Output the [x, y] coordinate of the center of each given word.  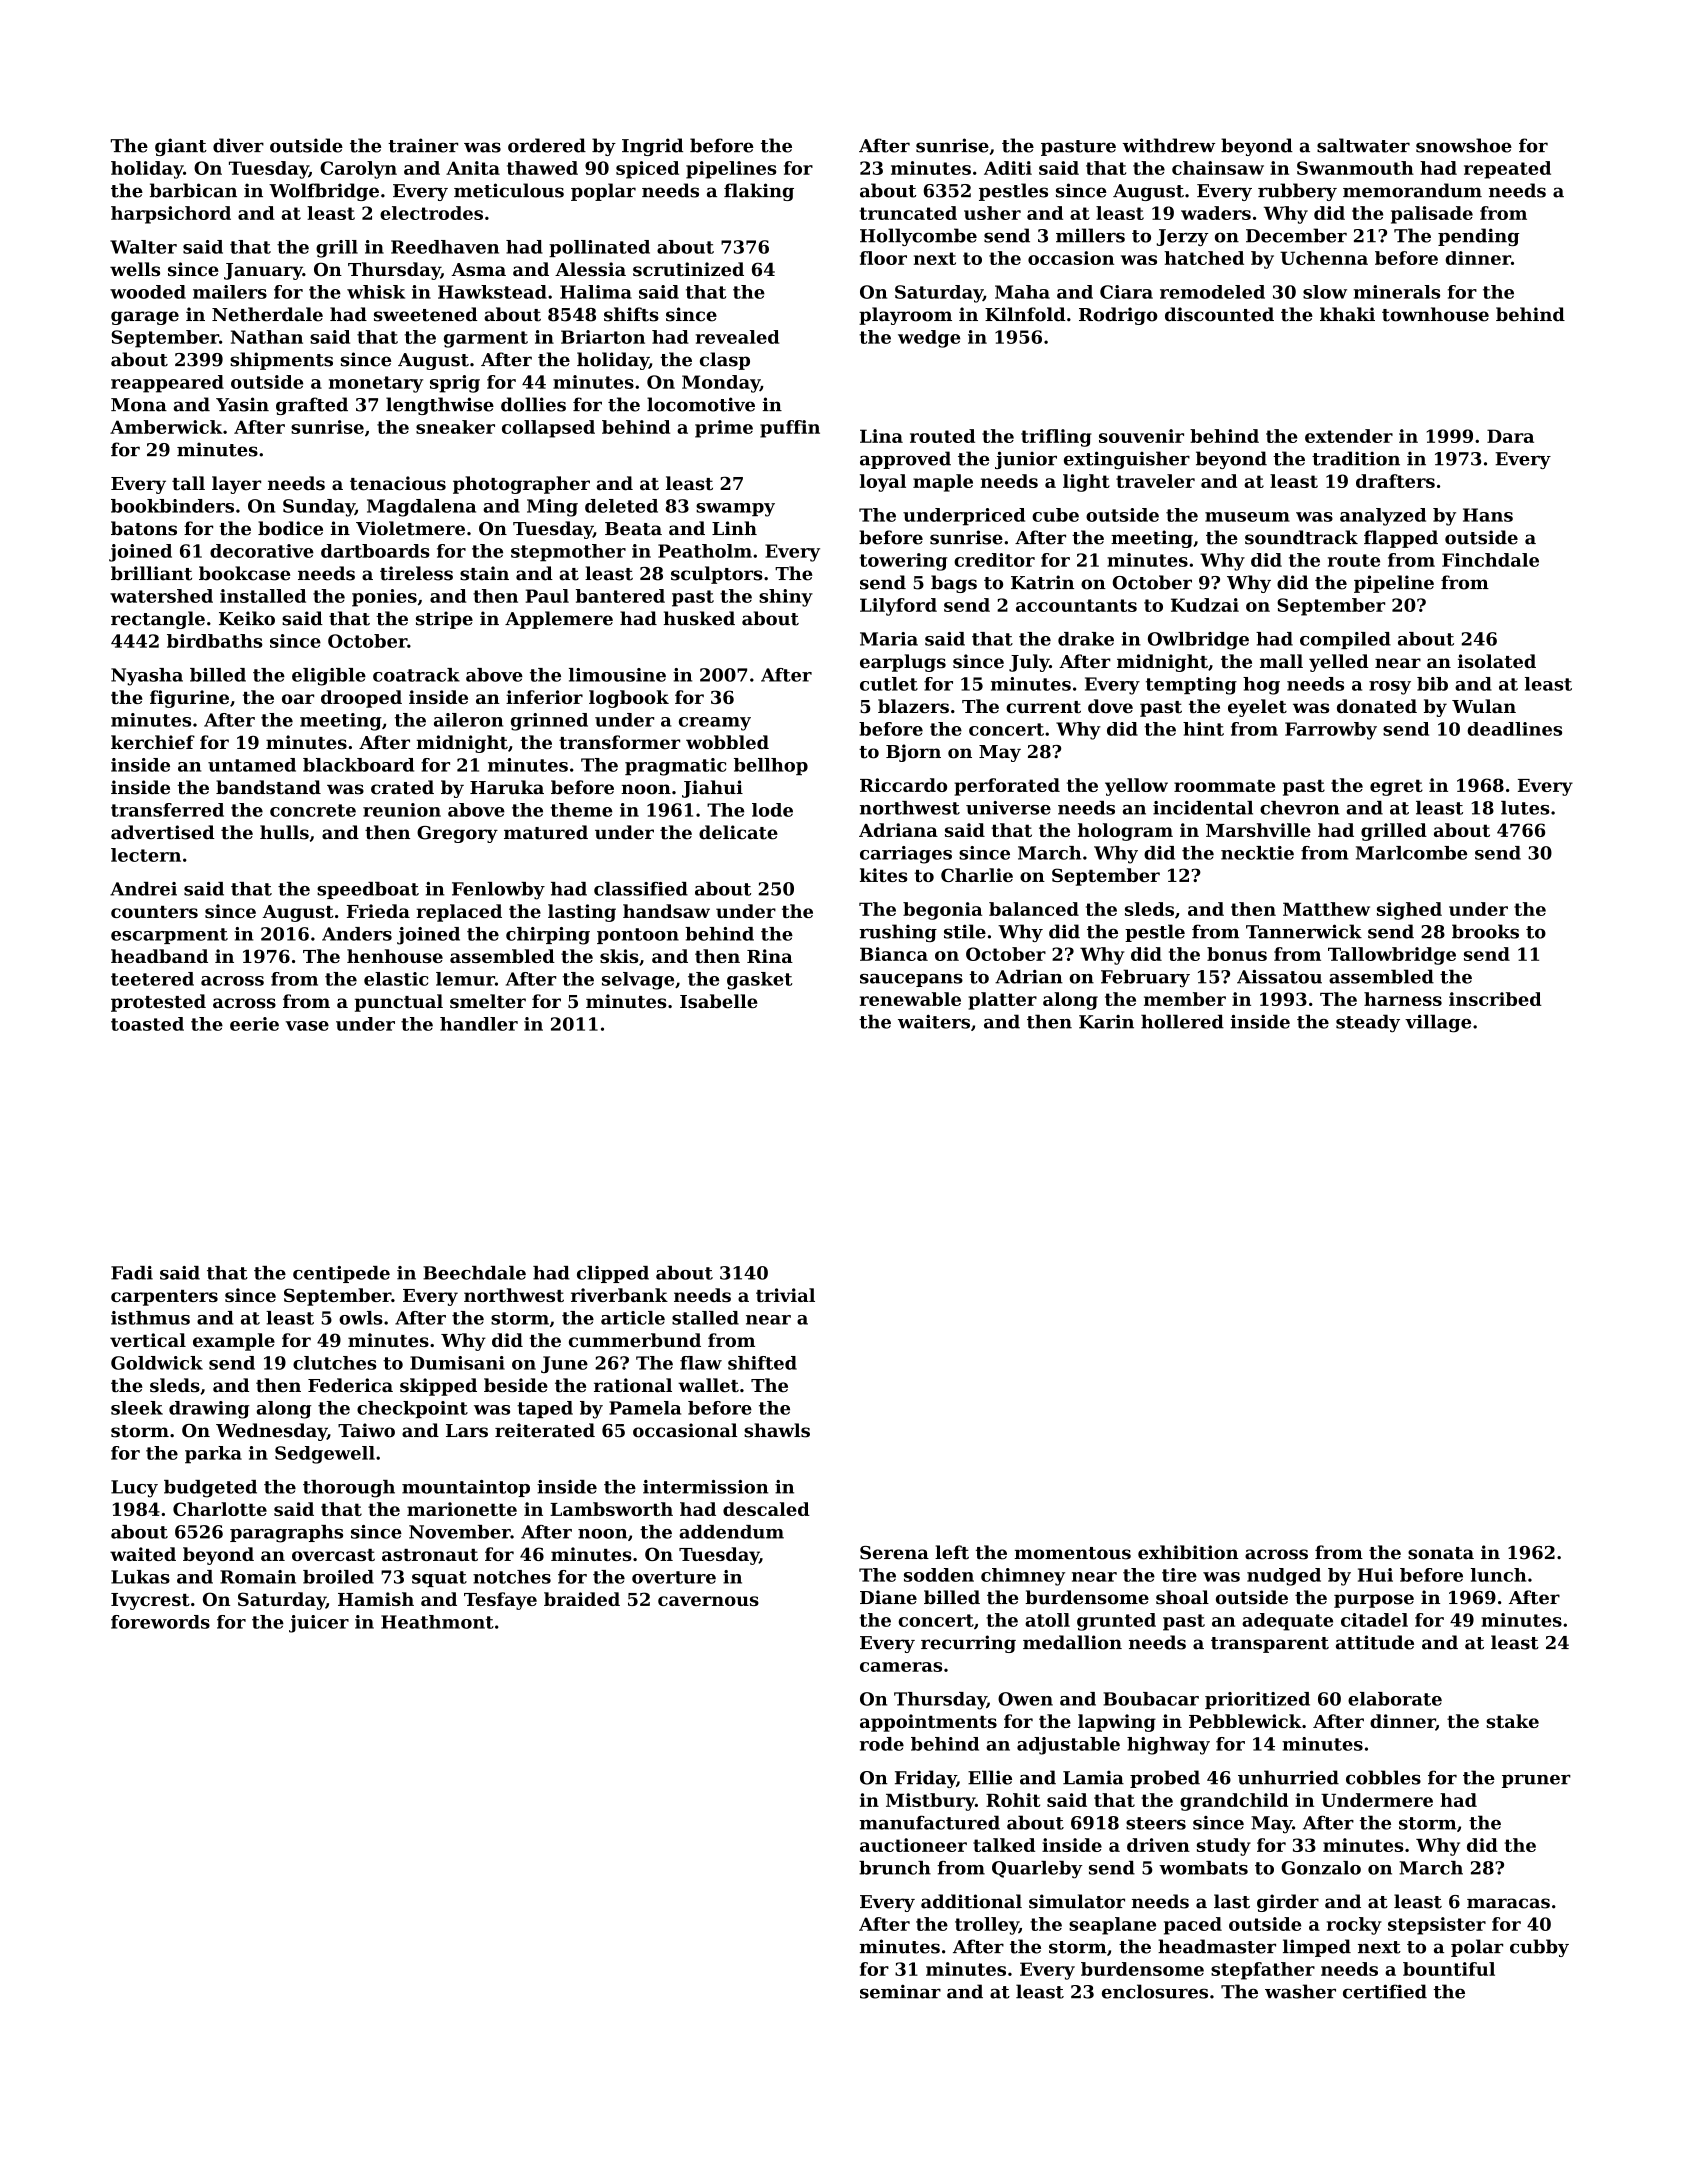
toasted [147, 1024]
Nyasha [147, 677]
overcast [333, 1555]
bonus [1237, 954]
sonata [1441, 1553]
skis [619, 956]
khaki [1347, 314]
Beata [633, 529]
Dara [1510, 436]
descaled [766, 1509]
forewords [160, 1622]
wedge [929, 339]
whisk [376, 292]
